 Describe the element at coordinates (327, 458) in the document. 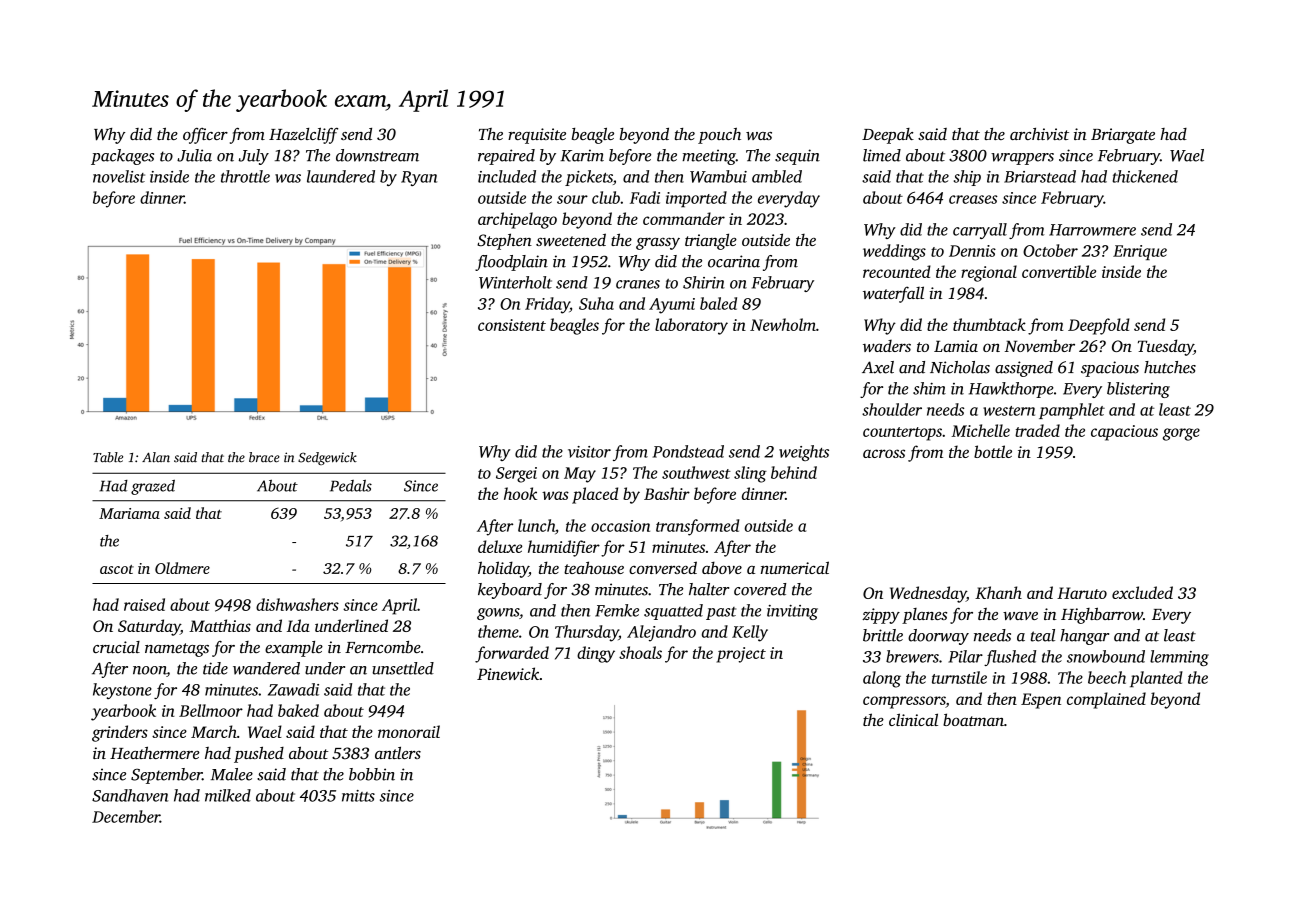

I see `Sedgewick` at that location.
